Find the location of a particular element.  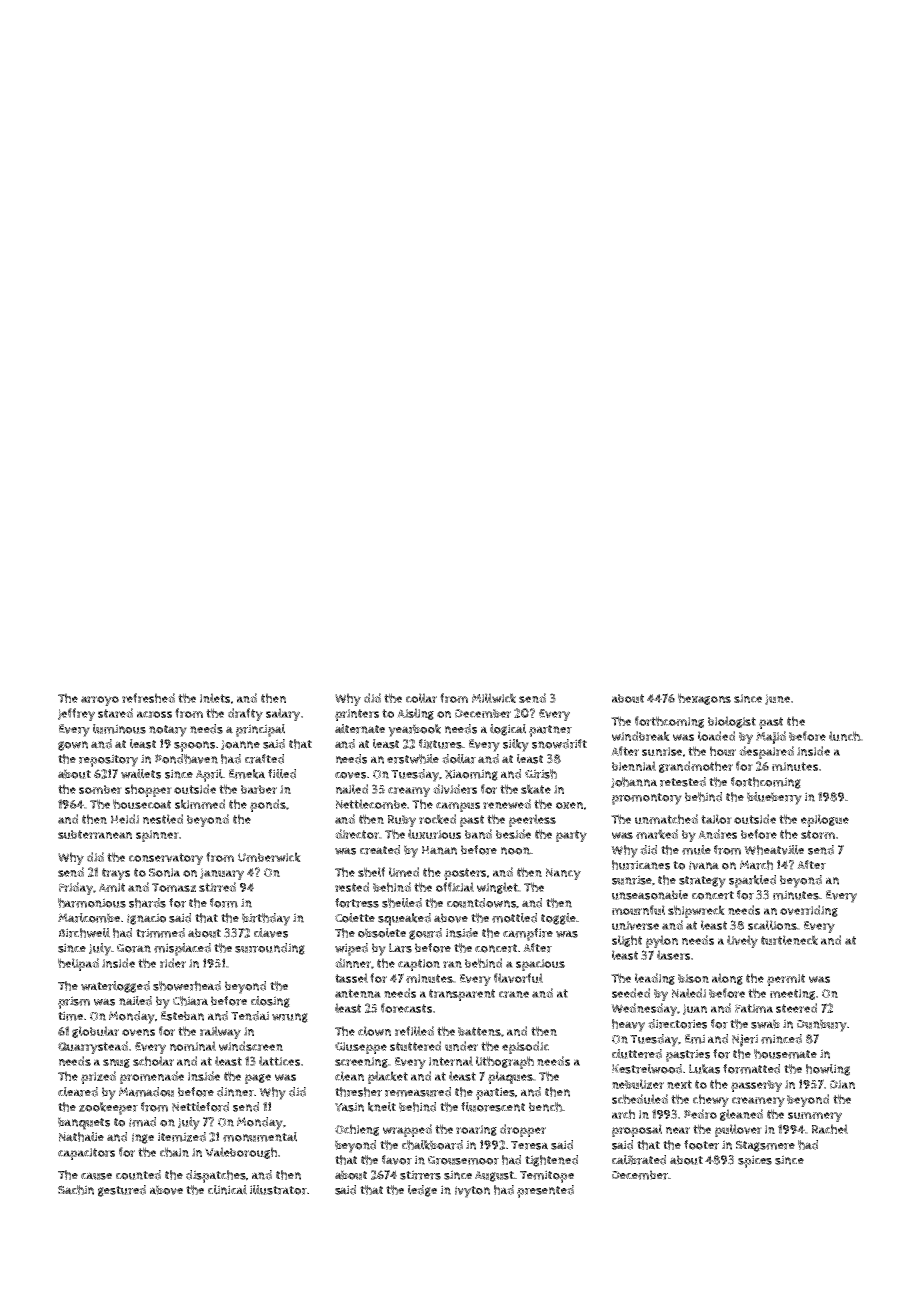

partner is located at coordinates (550, 731).
